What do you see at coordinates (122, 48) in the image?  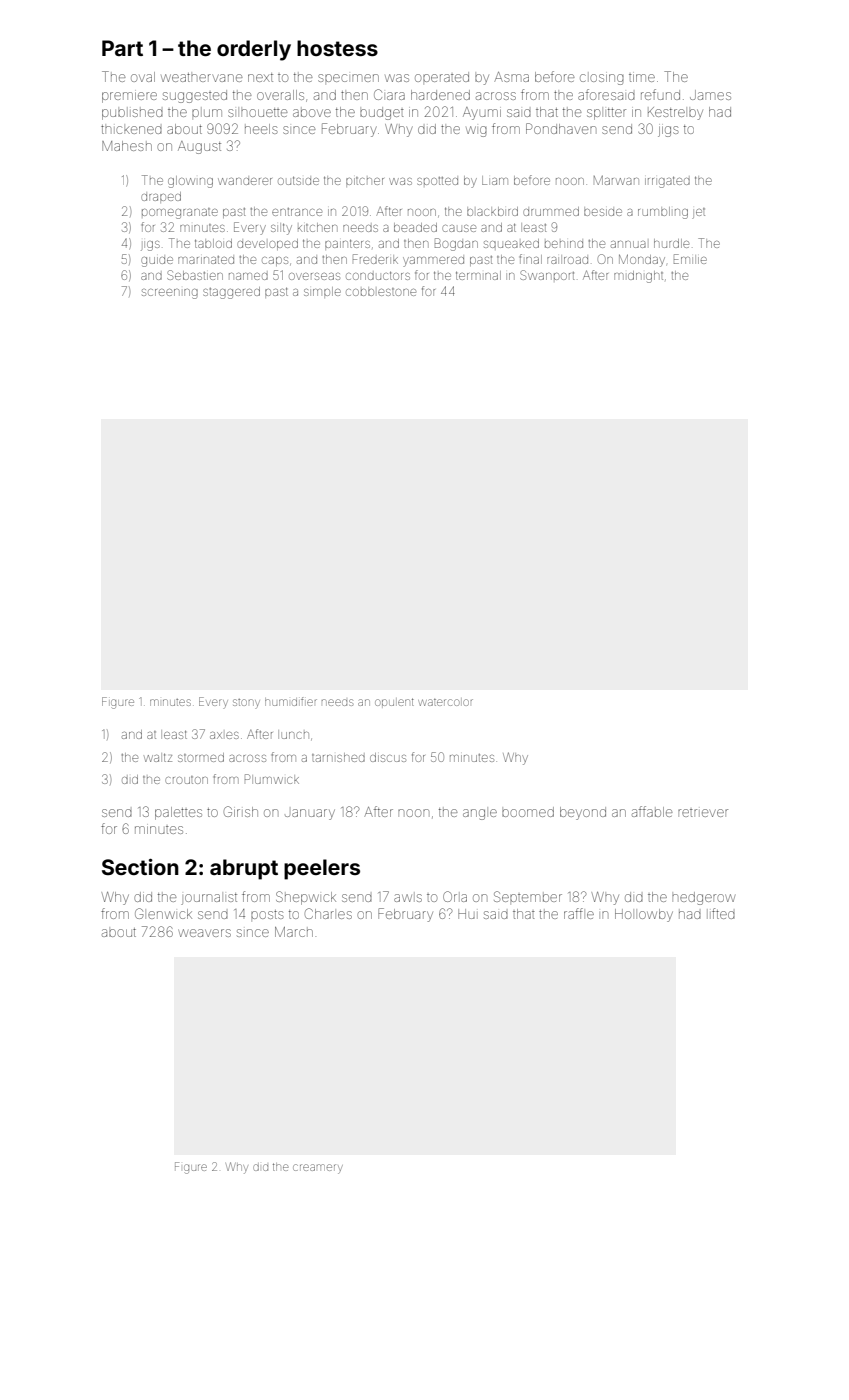 I see `Part` at bounding box center [122, 48].
